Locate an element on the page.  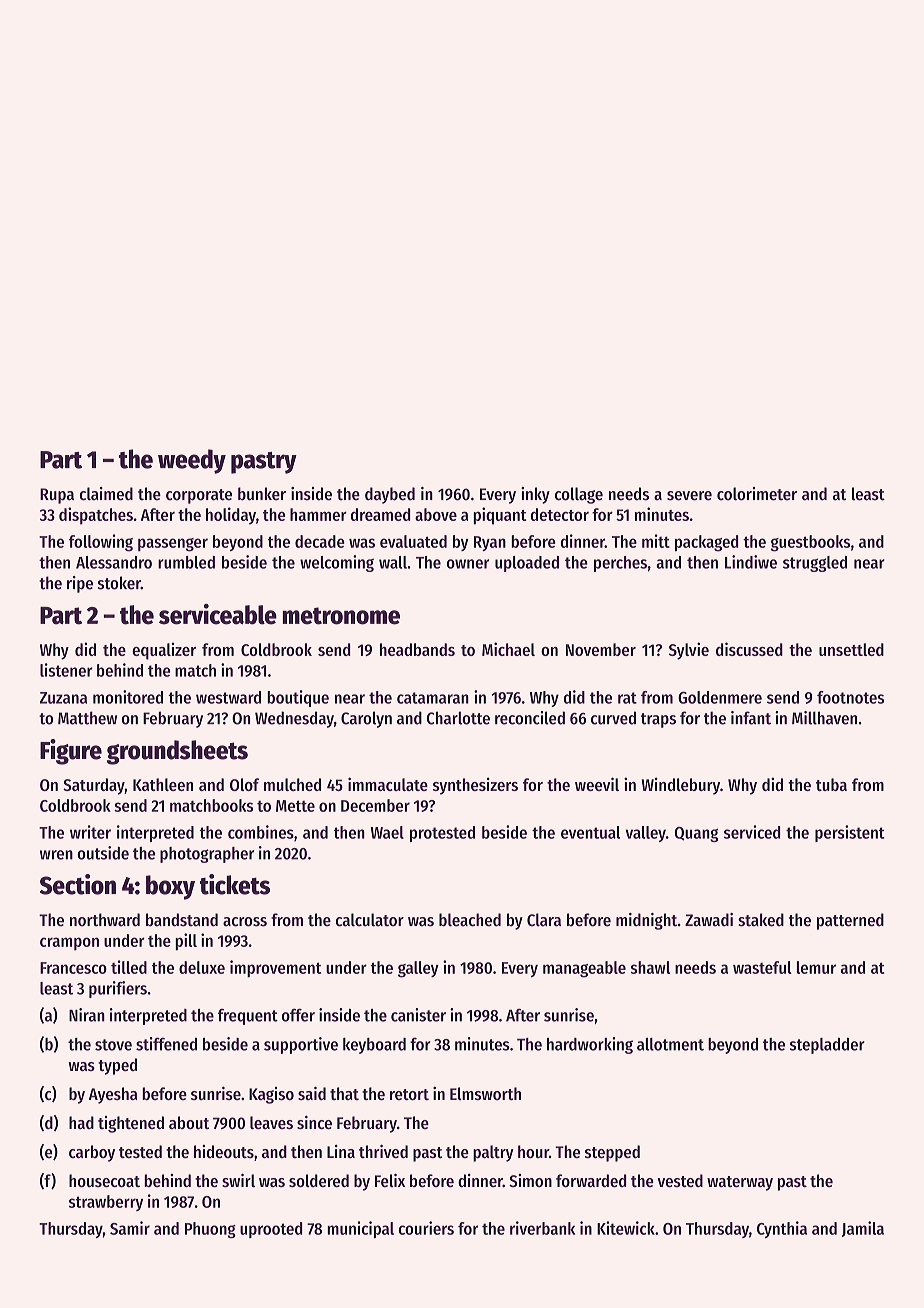
detector is located at coordinates (560, 514).
